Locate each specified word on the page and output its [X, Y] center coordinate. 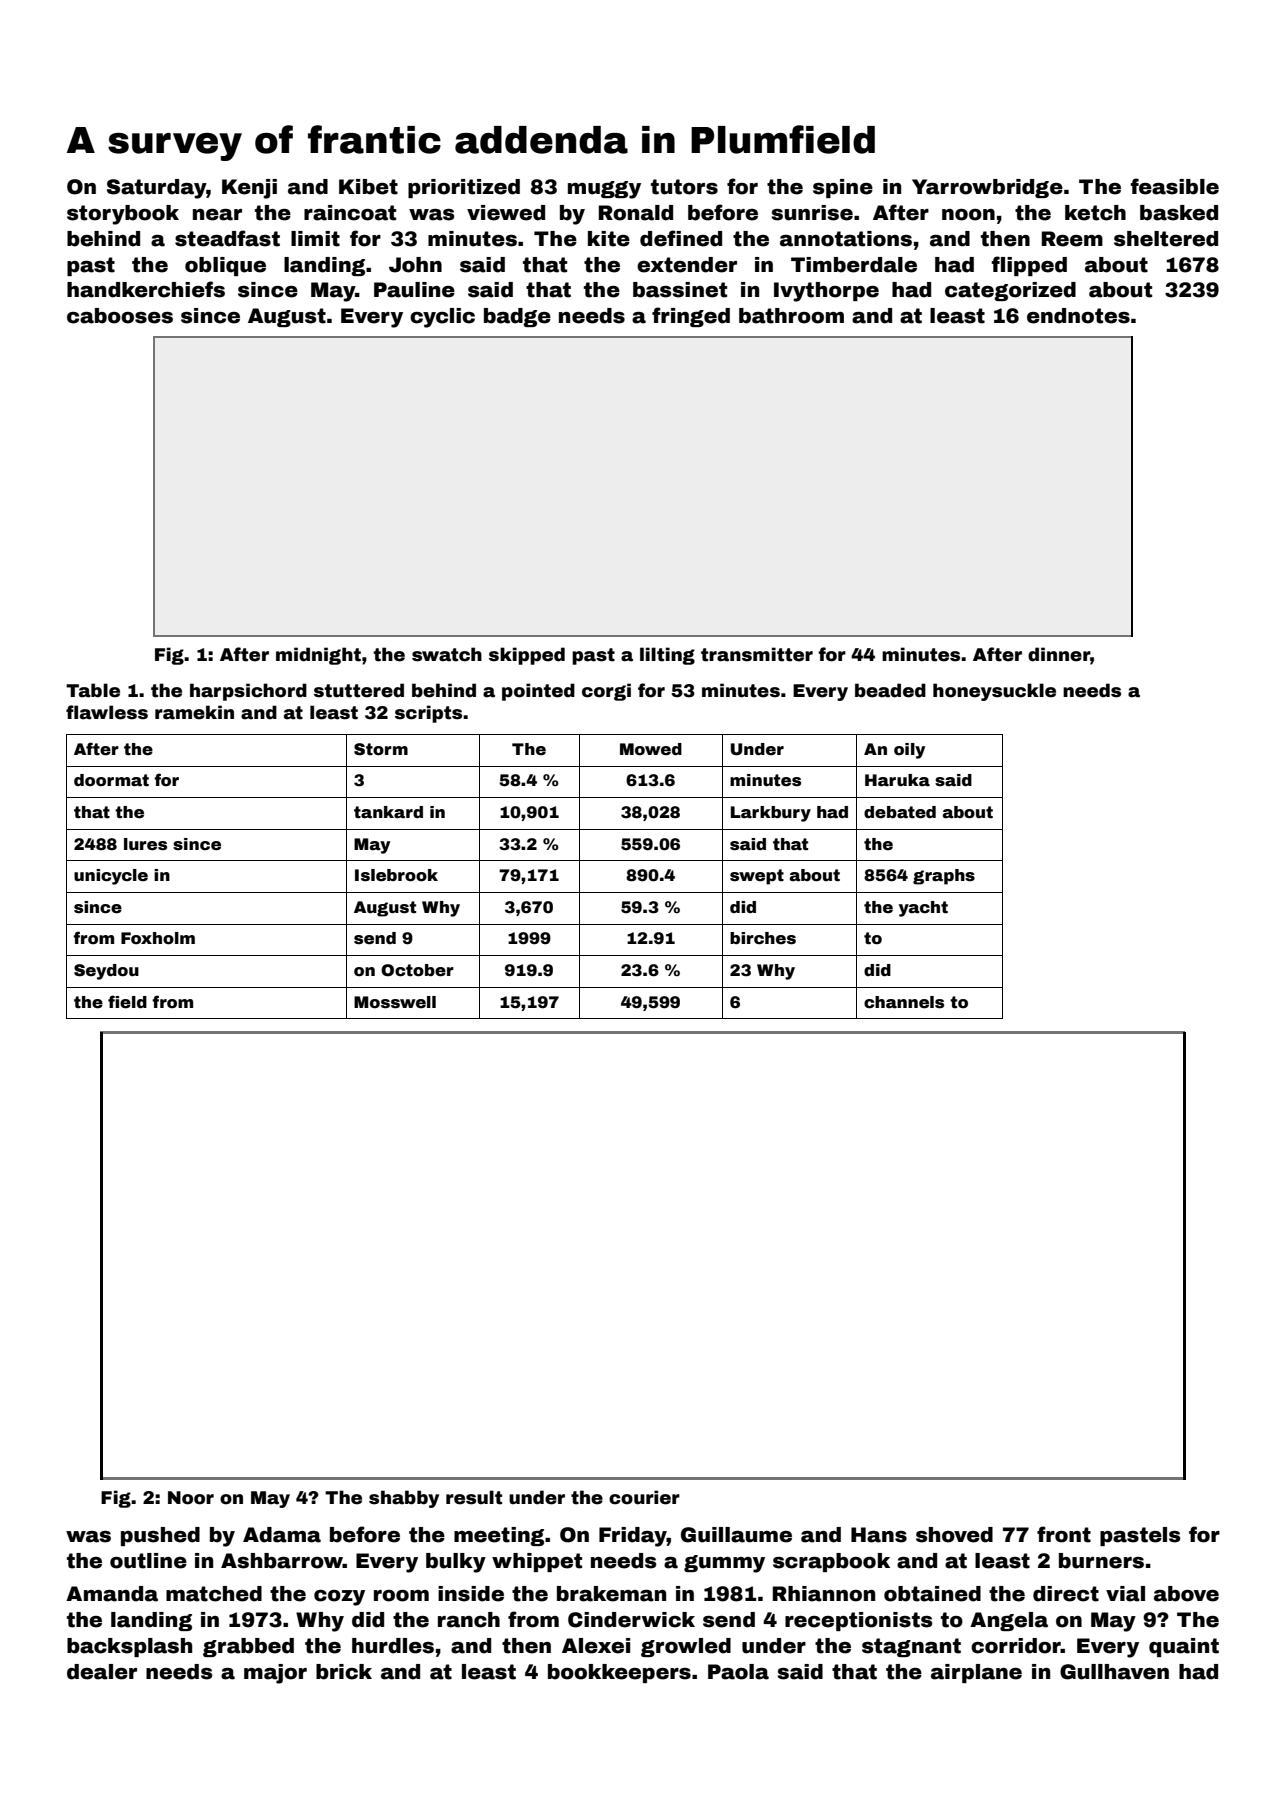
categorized [1010, 291]
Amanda [112, 1594]
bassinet [680, 290]
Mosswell [395, 1002]
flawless [107, 712]
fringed [691, 317]
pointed [538, 692]
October [417, 970]
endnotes [1078, 316]
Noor [191, 1498]
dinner [1059, 654]
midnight [318, 656]
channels [904, 1002]
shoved [954, 1535]
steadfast [227, 238]
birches [763, 938]
